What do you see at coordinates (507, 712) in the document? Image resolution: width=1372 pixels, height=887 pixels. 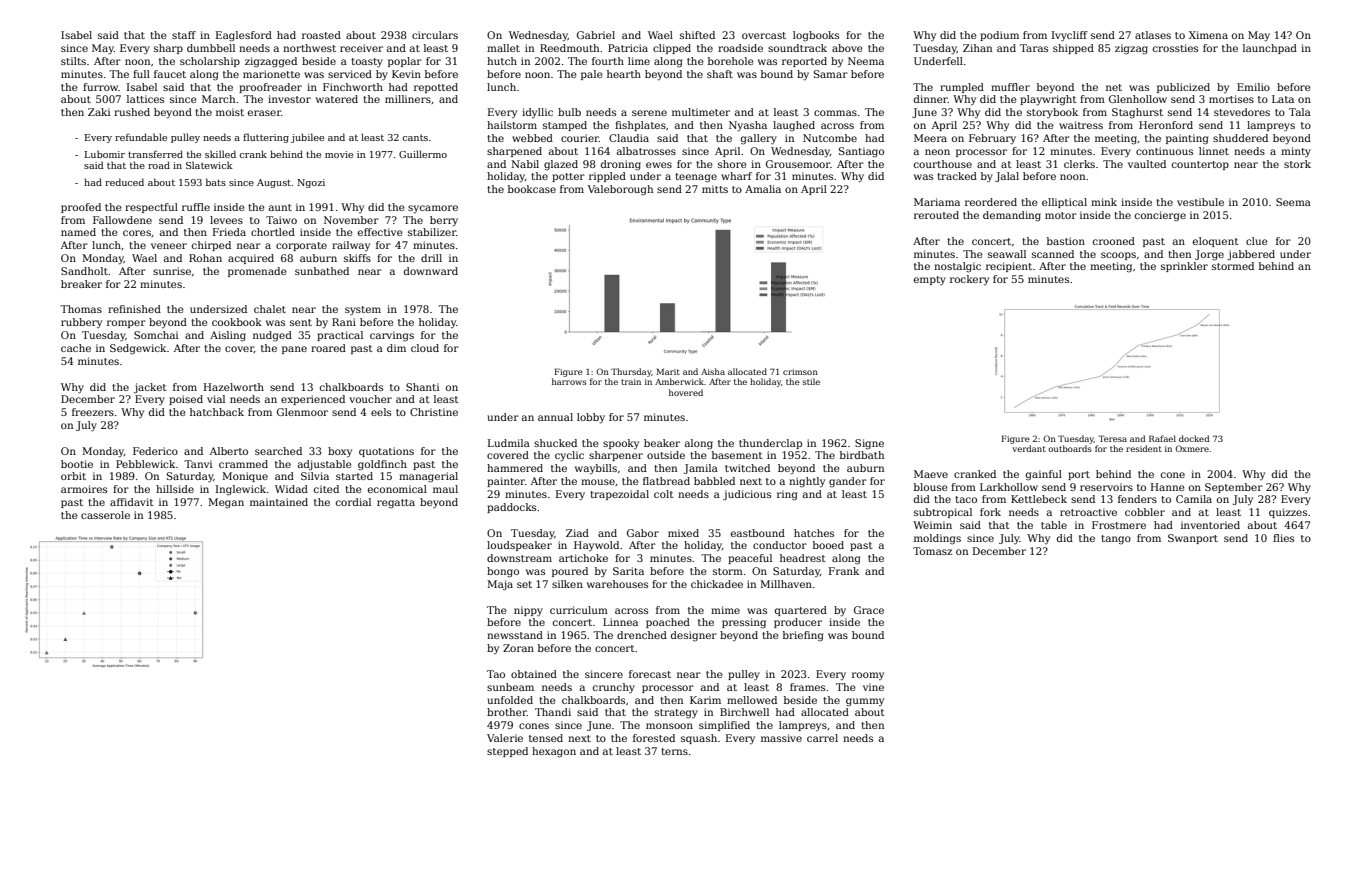 I see `brother` at bounding box center [507, 712].
